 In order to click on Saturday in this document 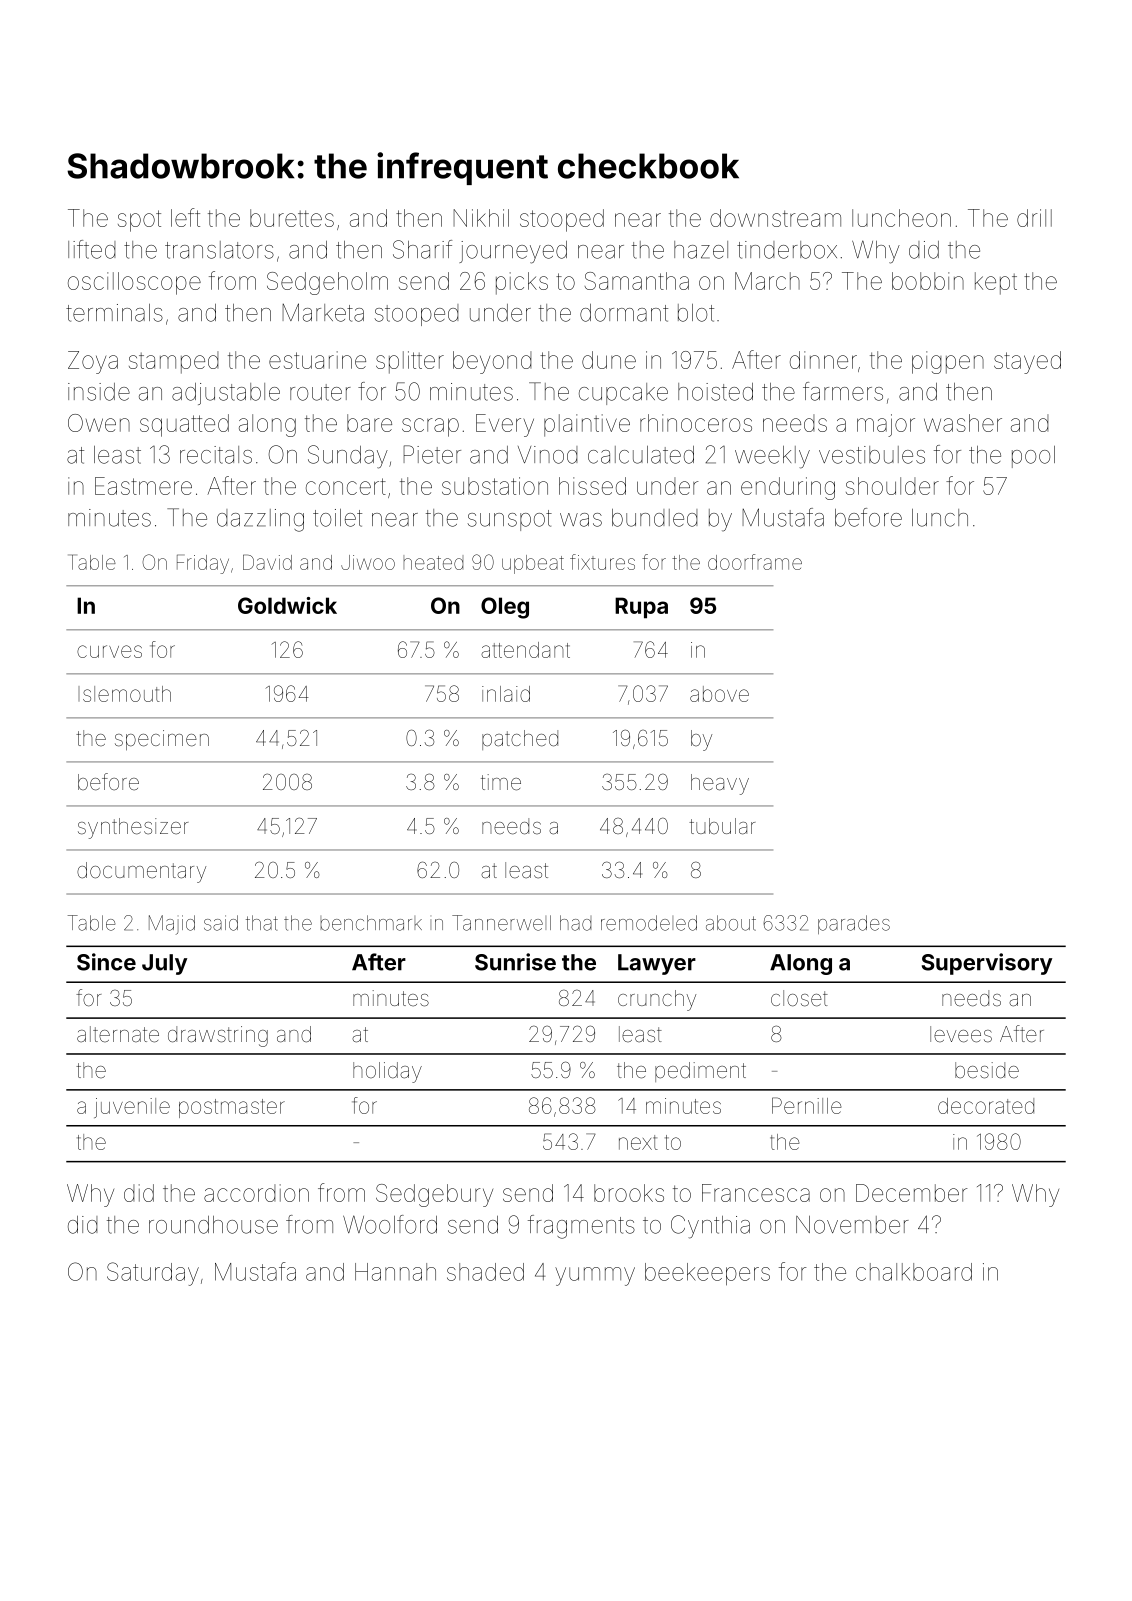, I will do `click(153, 1274)`.
